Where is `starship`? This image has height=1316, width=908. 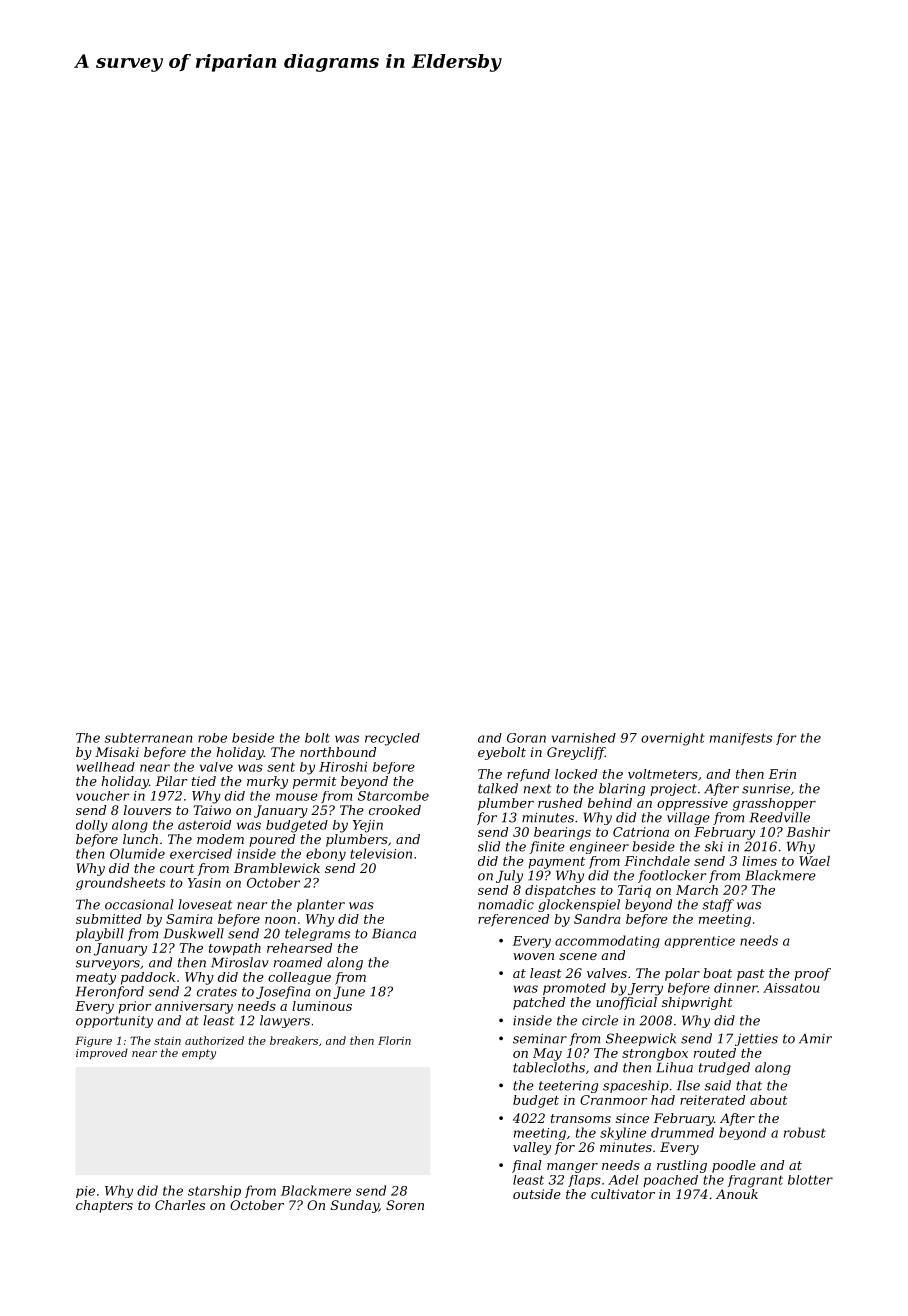 starship is located at coordinates (214, 1191).
